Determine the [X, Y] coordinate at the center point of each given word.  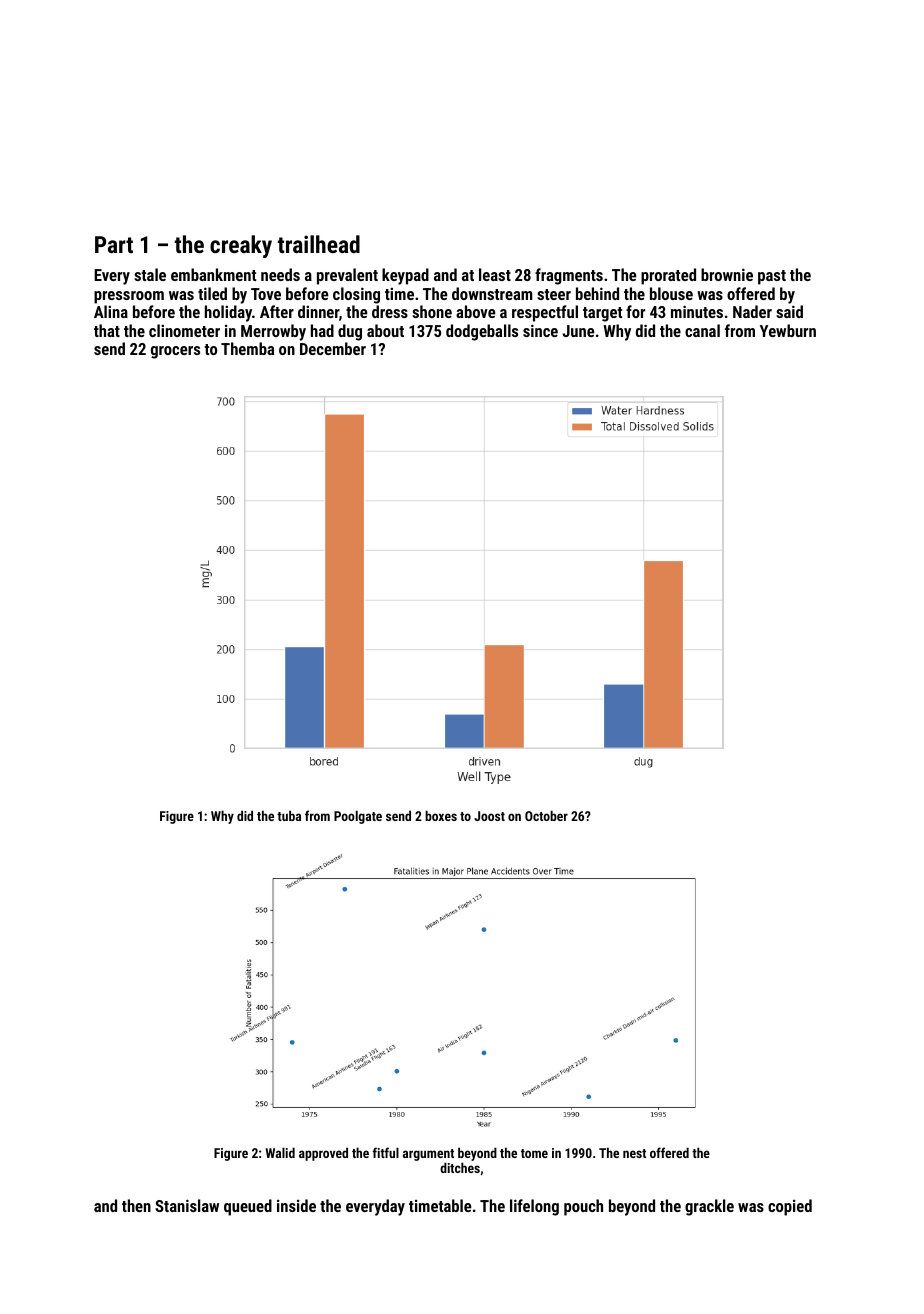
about [385, 330]
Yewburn [788, 330]
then [136, 1205]
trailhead [319, 244]
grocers [175, 352]
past [772, 277]
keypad [405, 276]
